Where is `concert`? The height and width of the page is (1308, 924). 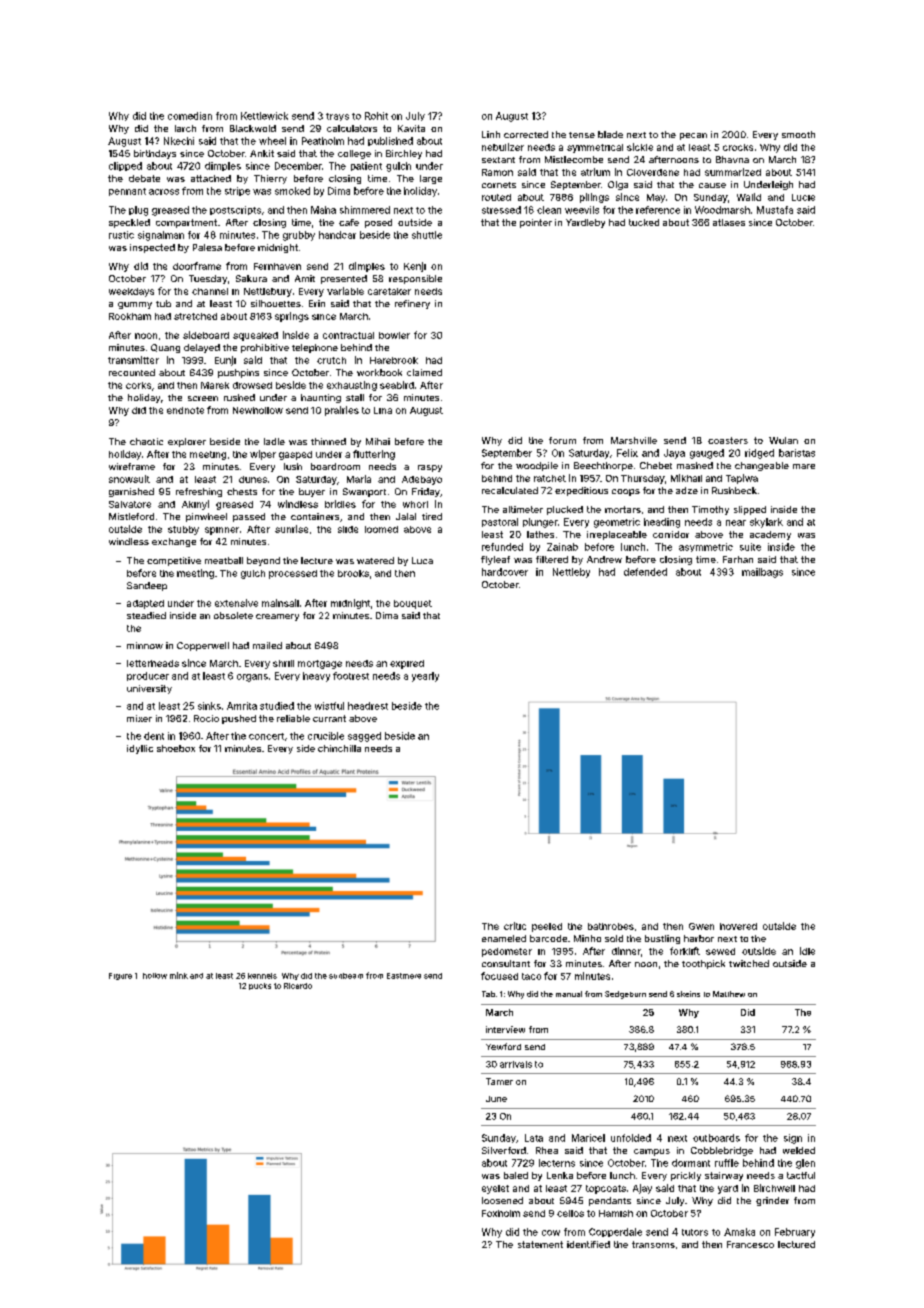 concert is located at coordinates (266, 736).
